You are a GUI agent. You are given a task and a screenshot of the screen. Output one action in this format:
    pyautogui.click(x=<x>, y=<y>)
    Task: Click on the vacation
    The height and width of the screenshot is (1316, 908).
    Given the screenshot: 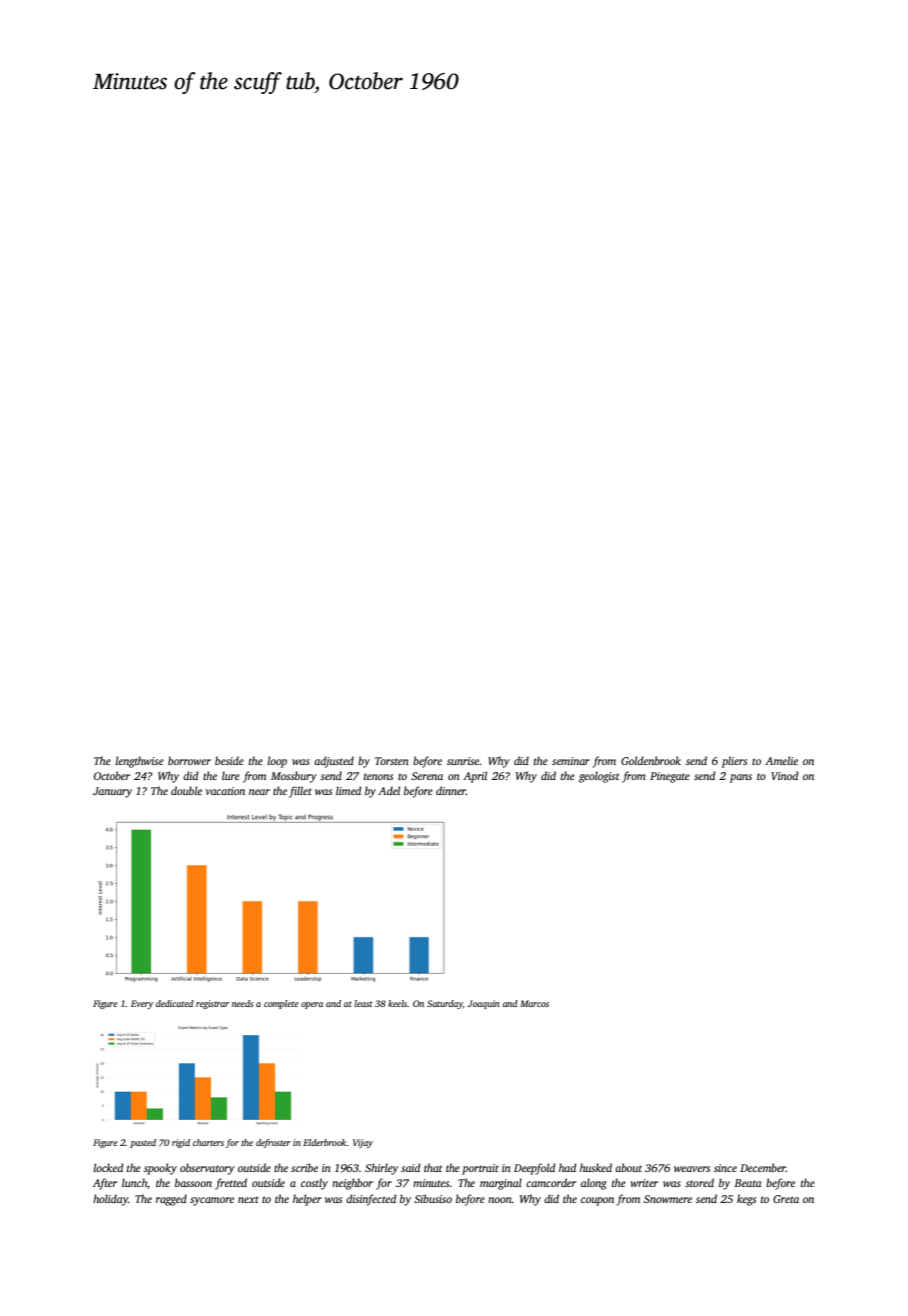 What is the action you would take?
    pyautogui.click(x=225, y=791)
